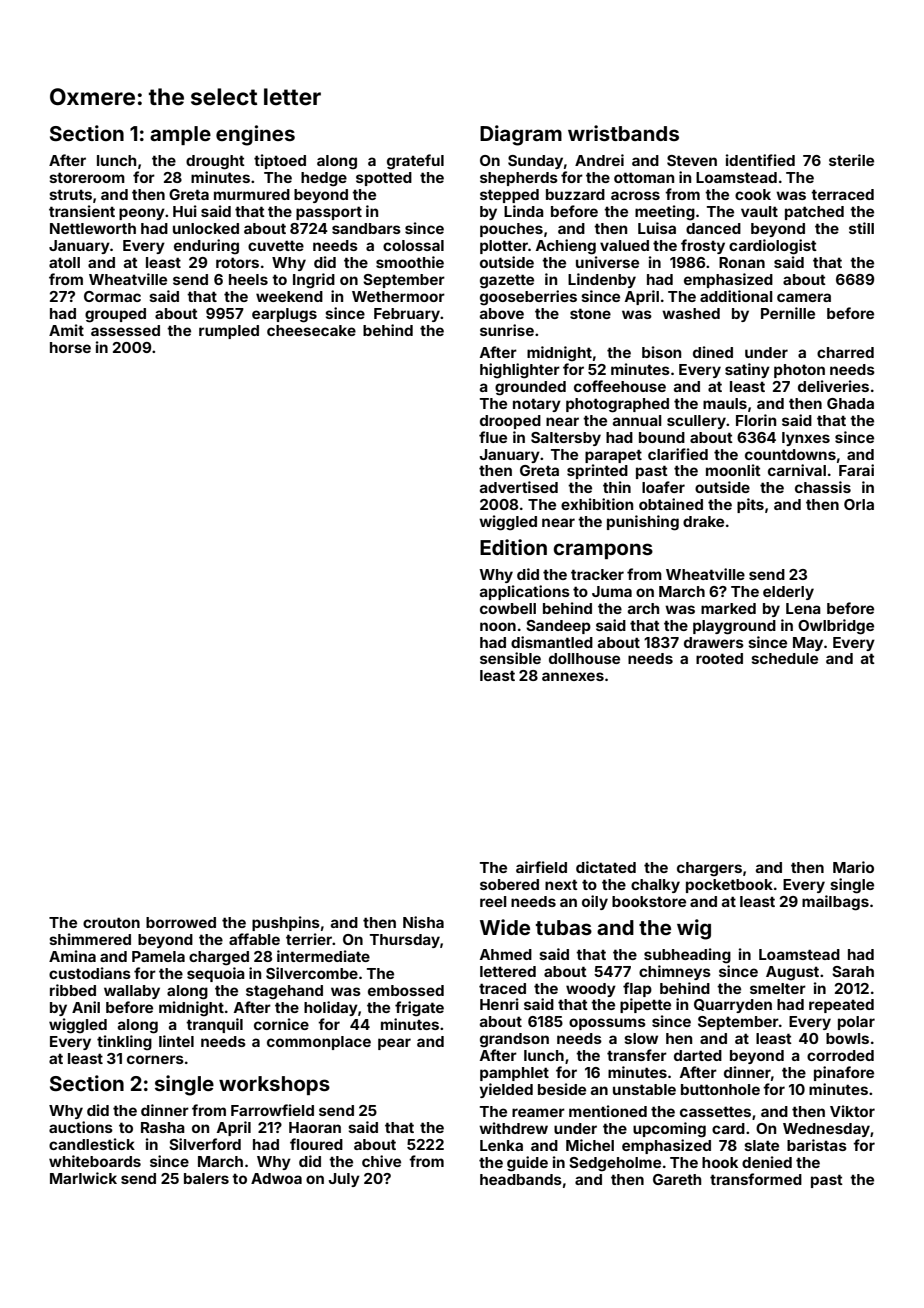 The image size is (924, 1308). What do you see at coordinates (255, 135) in the page?
I see `engines` at bounding box center [255, 135].
